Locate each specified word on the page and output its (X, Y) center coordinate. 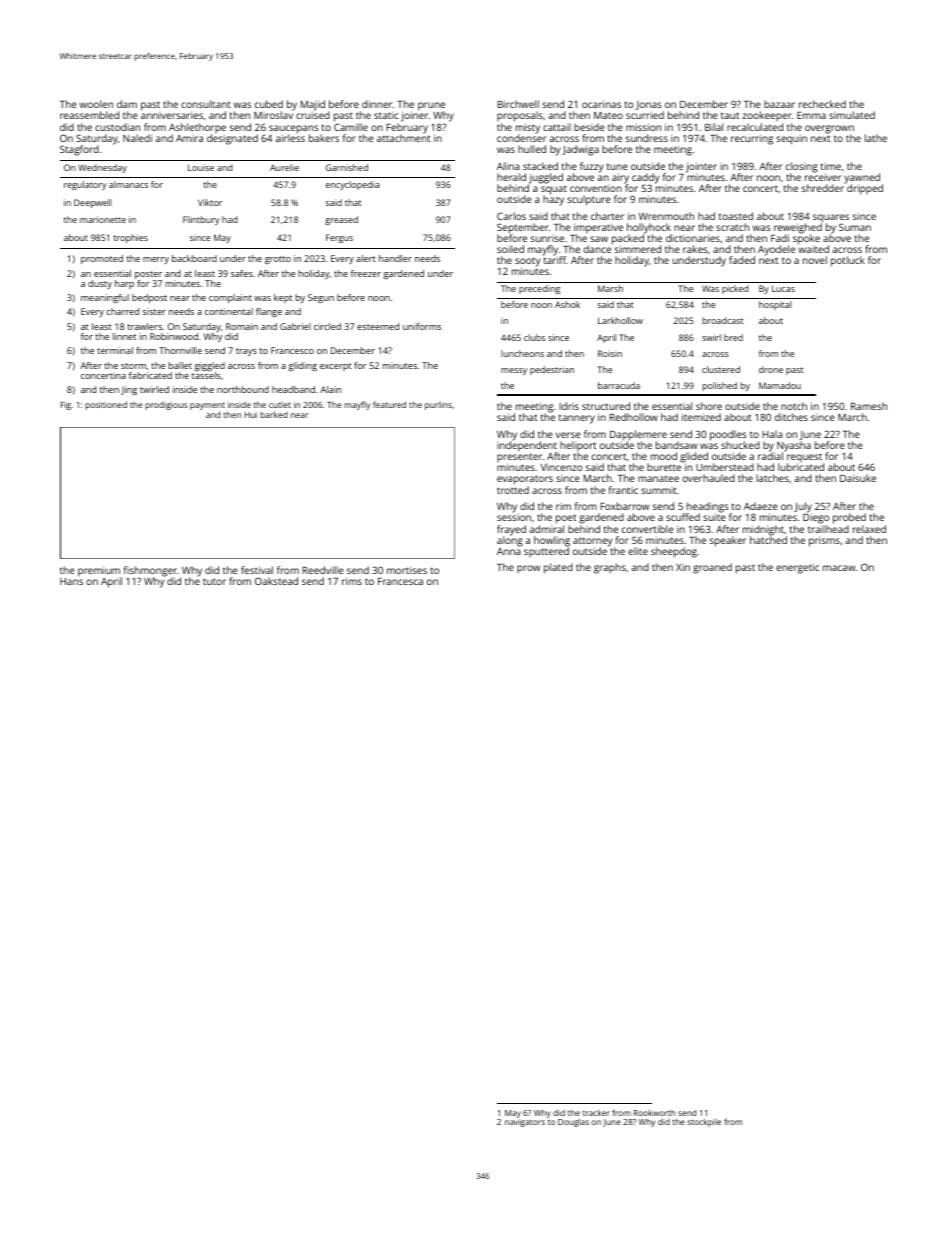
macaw (839, 568)
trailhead (828, 529)
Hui (251, 415)
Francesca (400, 581)
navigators (525, 1123)
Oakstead (276, 581)
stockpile (704, 1123)
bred (733, 337)
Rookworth (654, 1113)
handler (395, 258)
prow (528, 569)
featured (389, 404)
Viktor (210, 202)
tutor (214, 581)
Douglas (573, 1122)
